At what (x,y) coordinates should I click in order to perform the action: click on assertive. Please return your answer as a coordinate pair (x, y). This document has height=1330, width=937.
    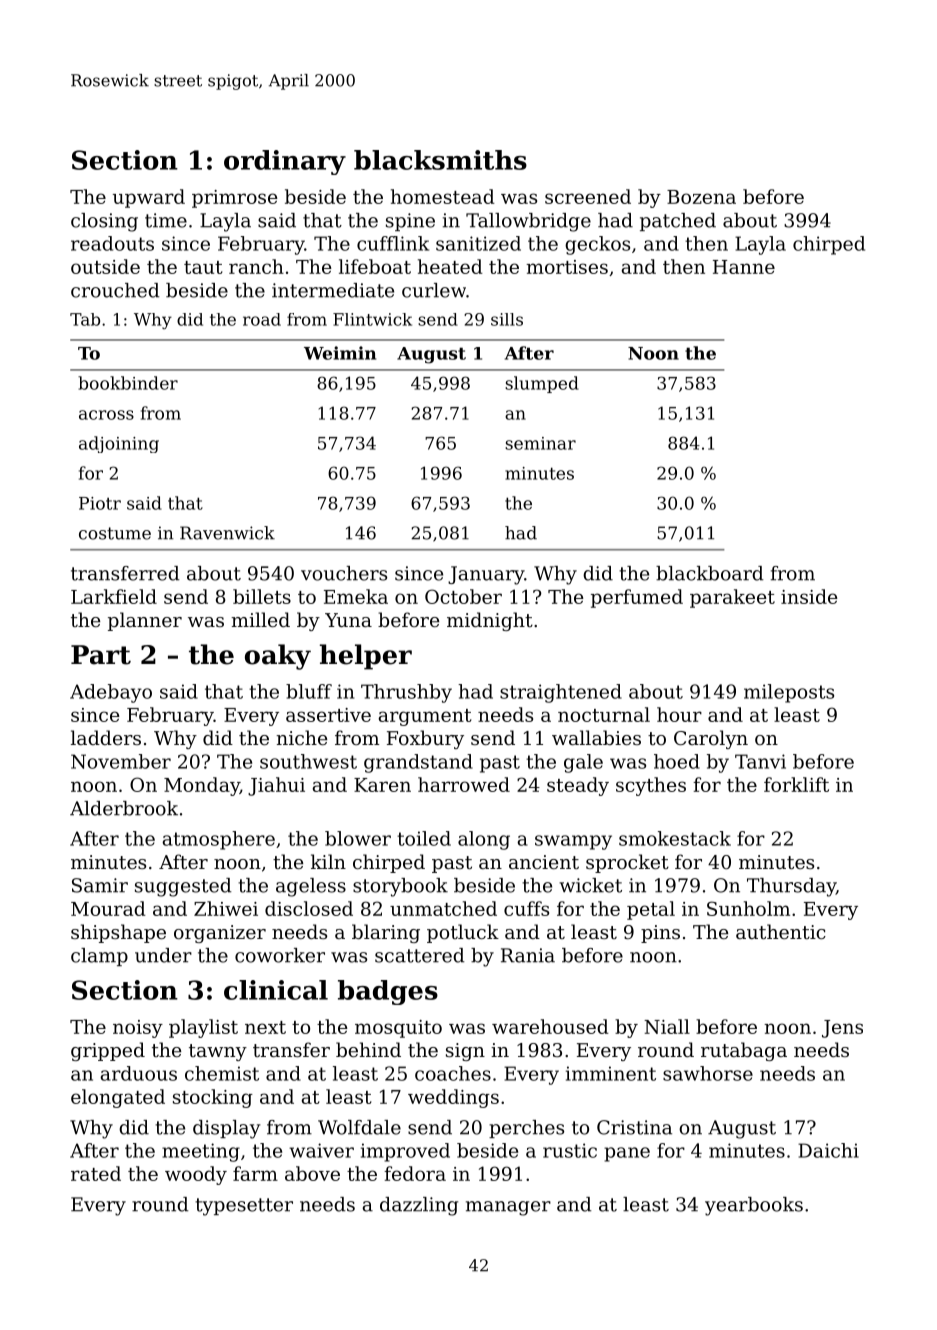
    Looking at the image, I should click on (328, 715).
